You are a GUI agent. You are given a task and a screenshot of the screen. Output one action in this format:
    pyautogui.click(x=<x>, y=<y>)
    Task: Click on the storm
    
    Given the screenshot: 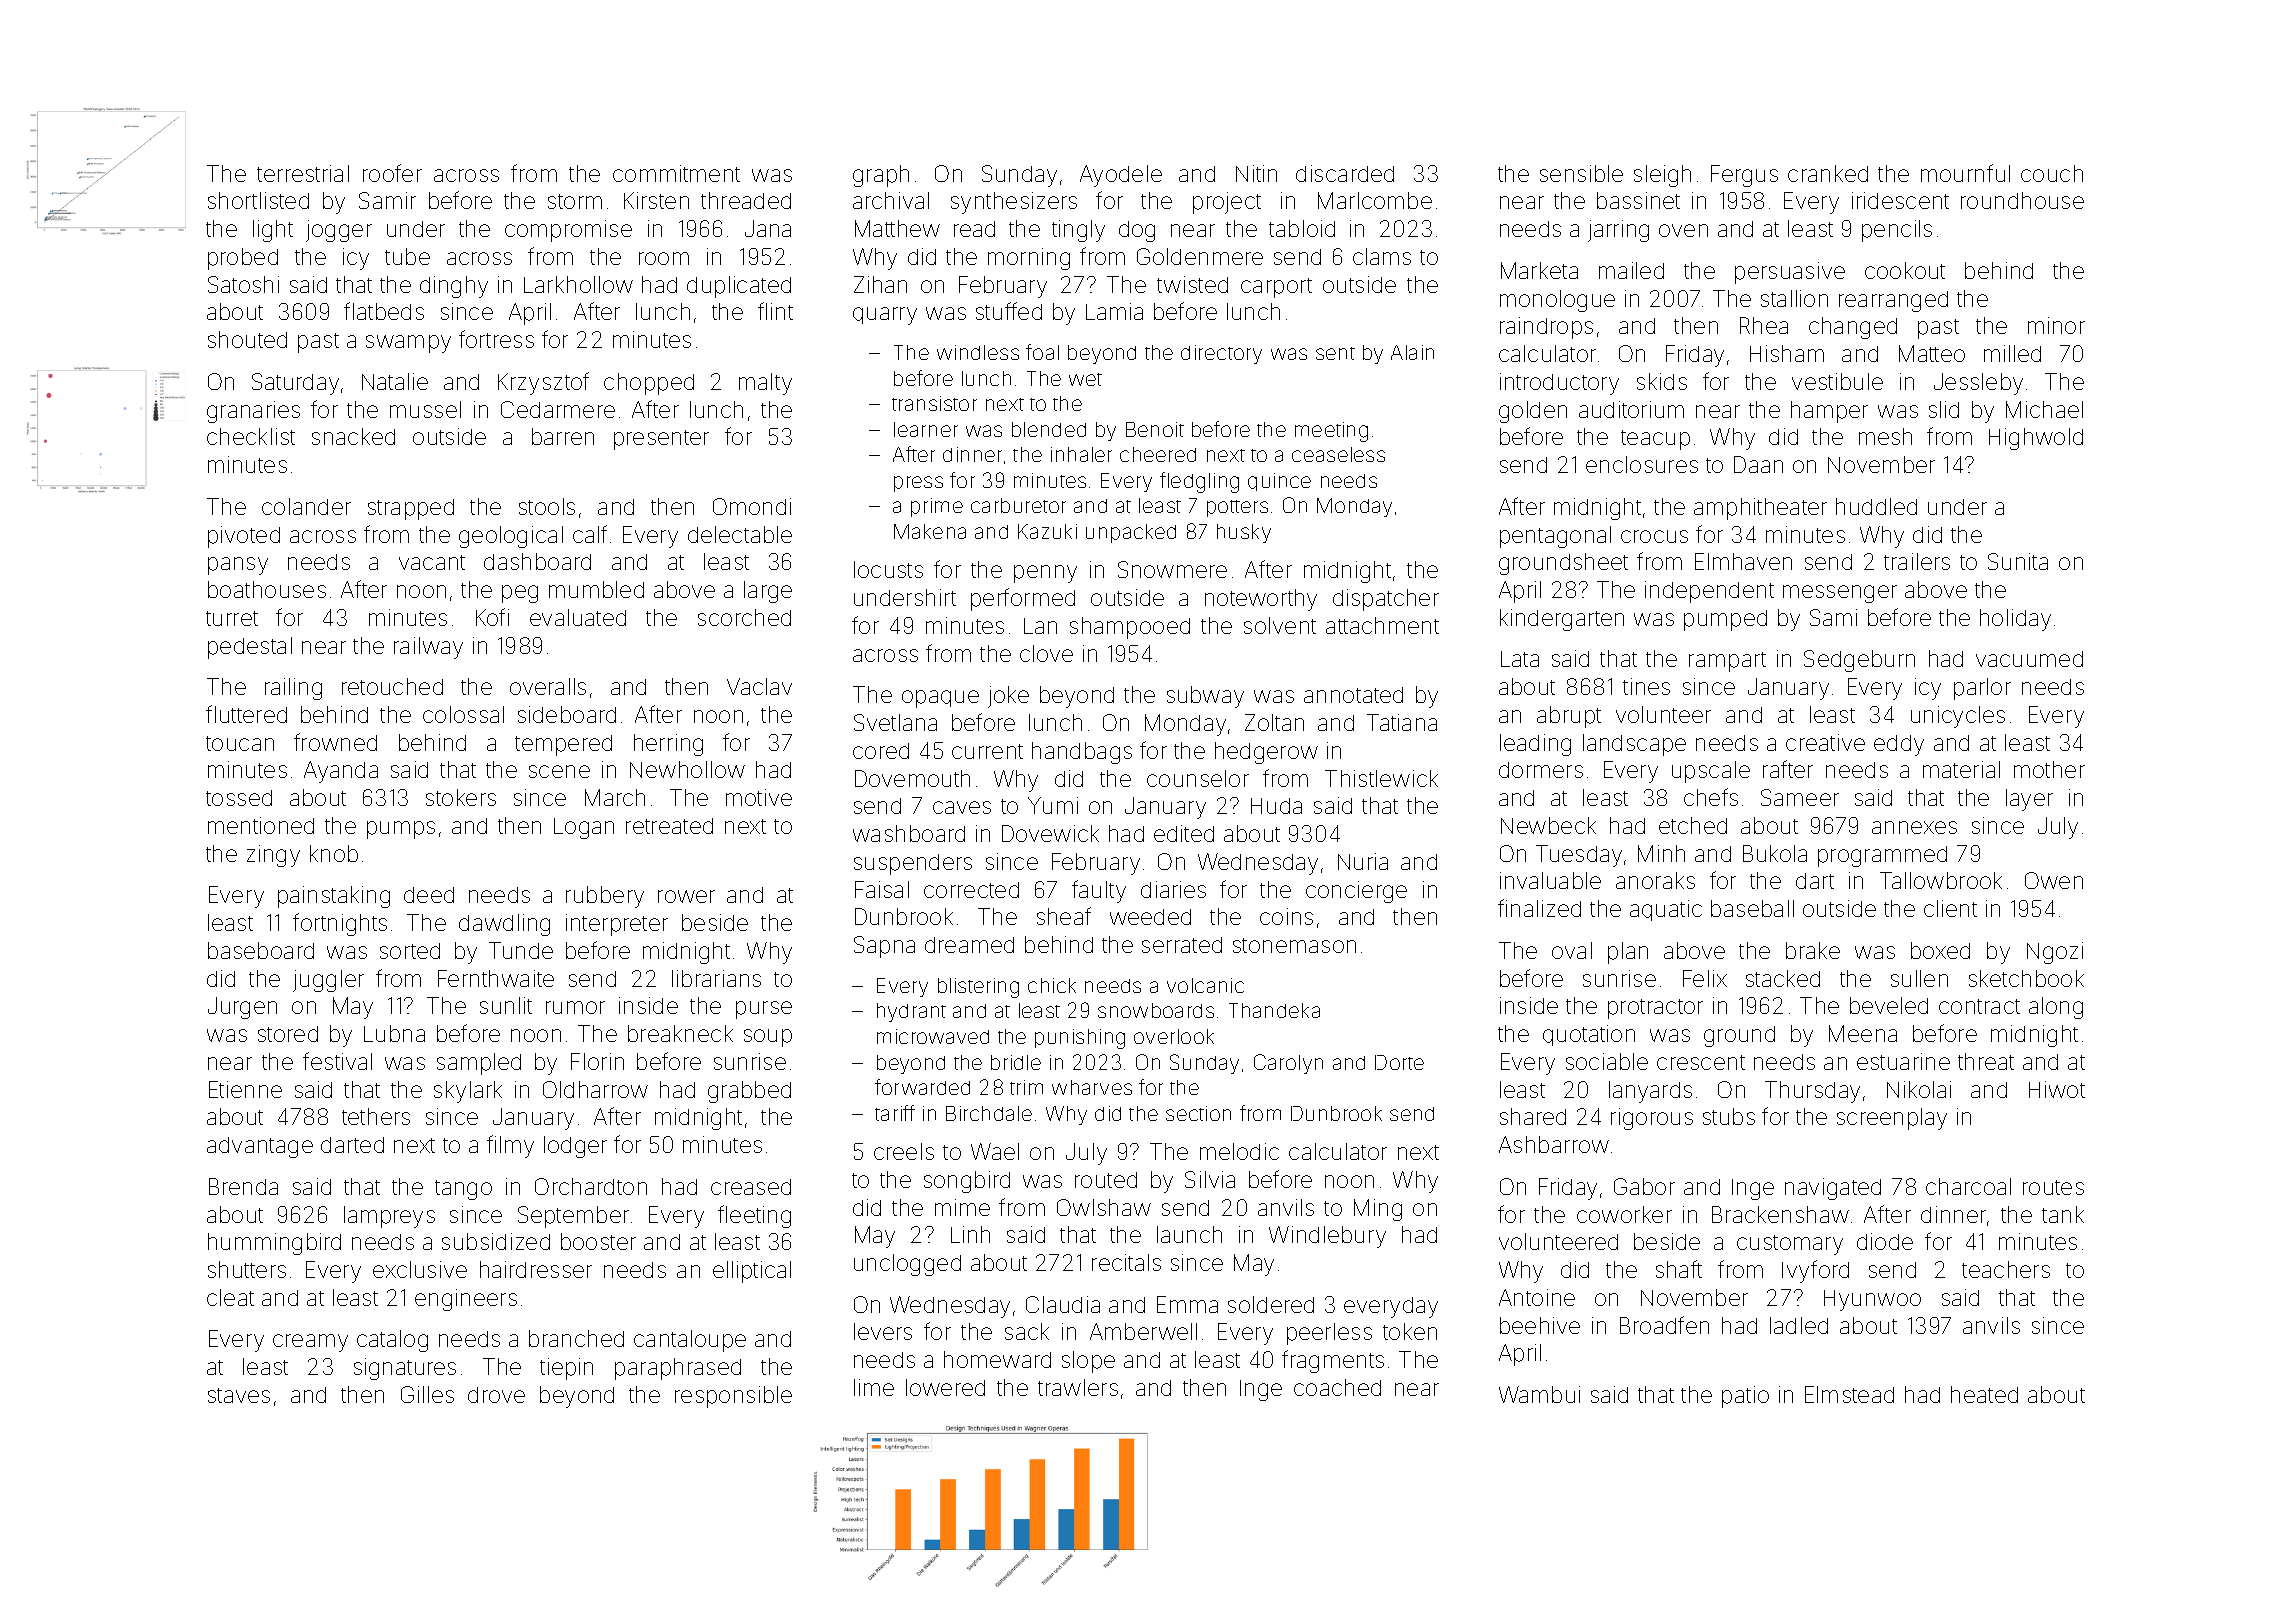 What is the action you would take?
    pyautogui.click(x=575, y=201)
